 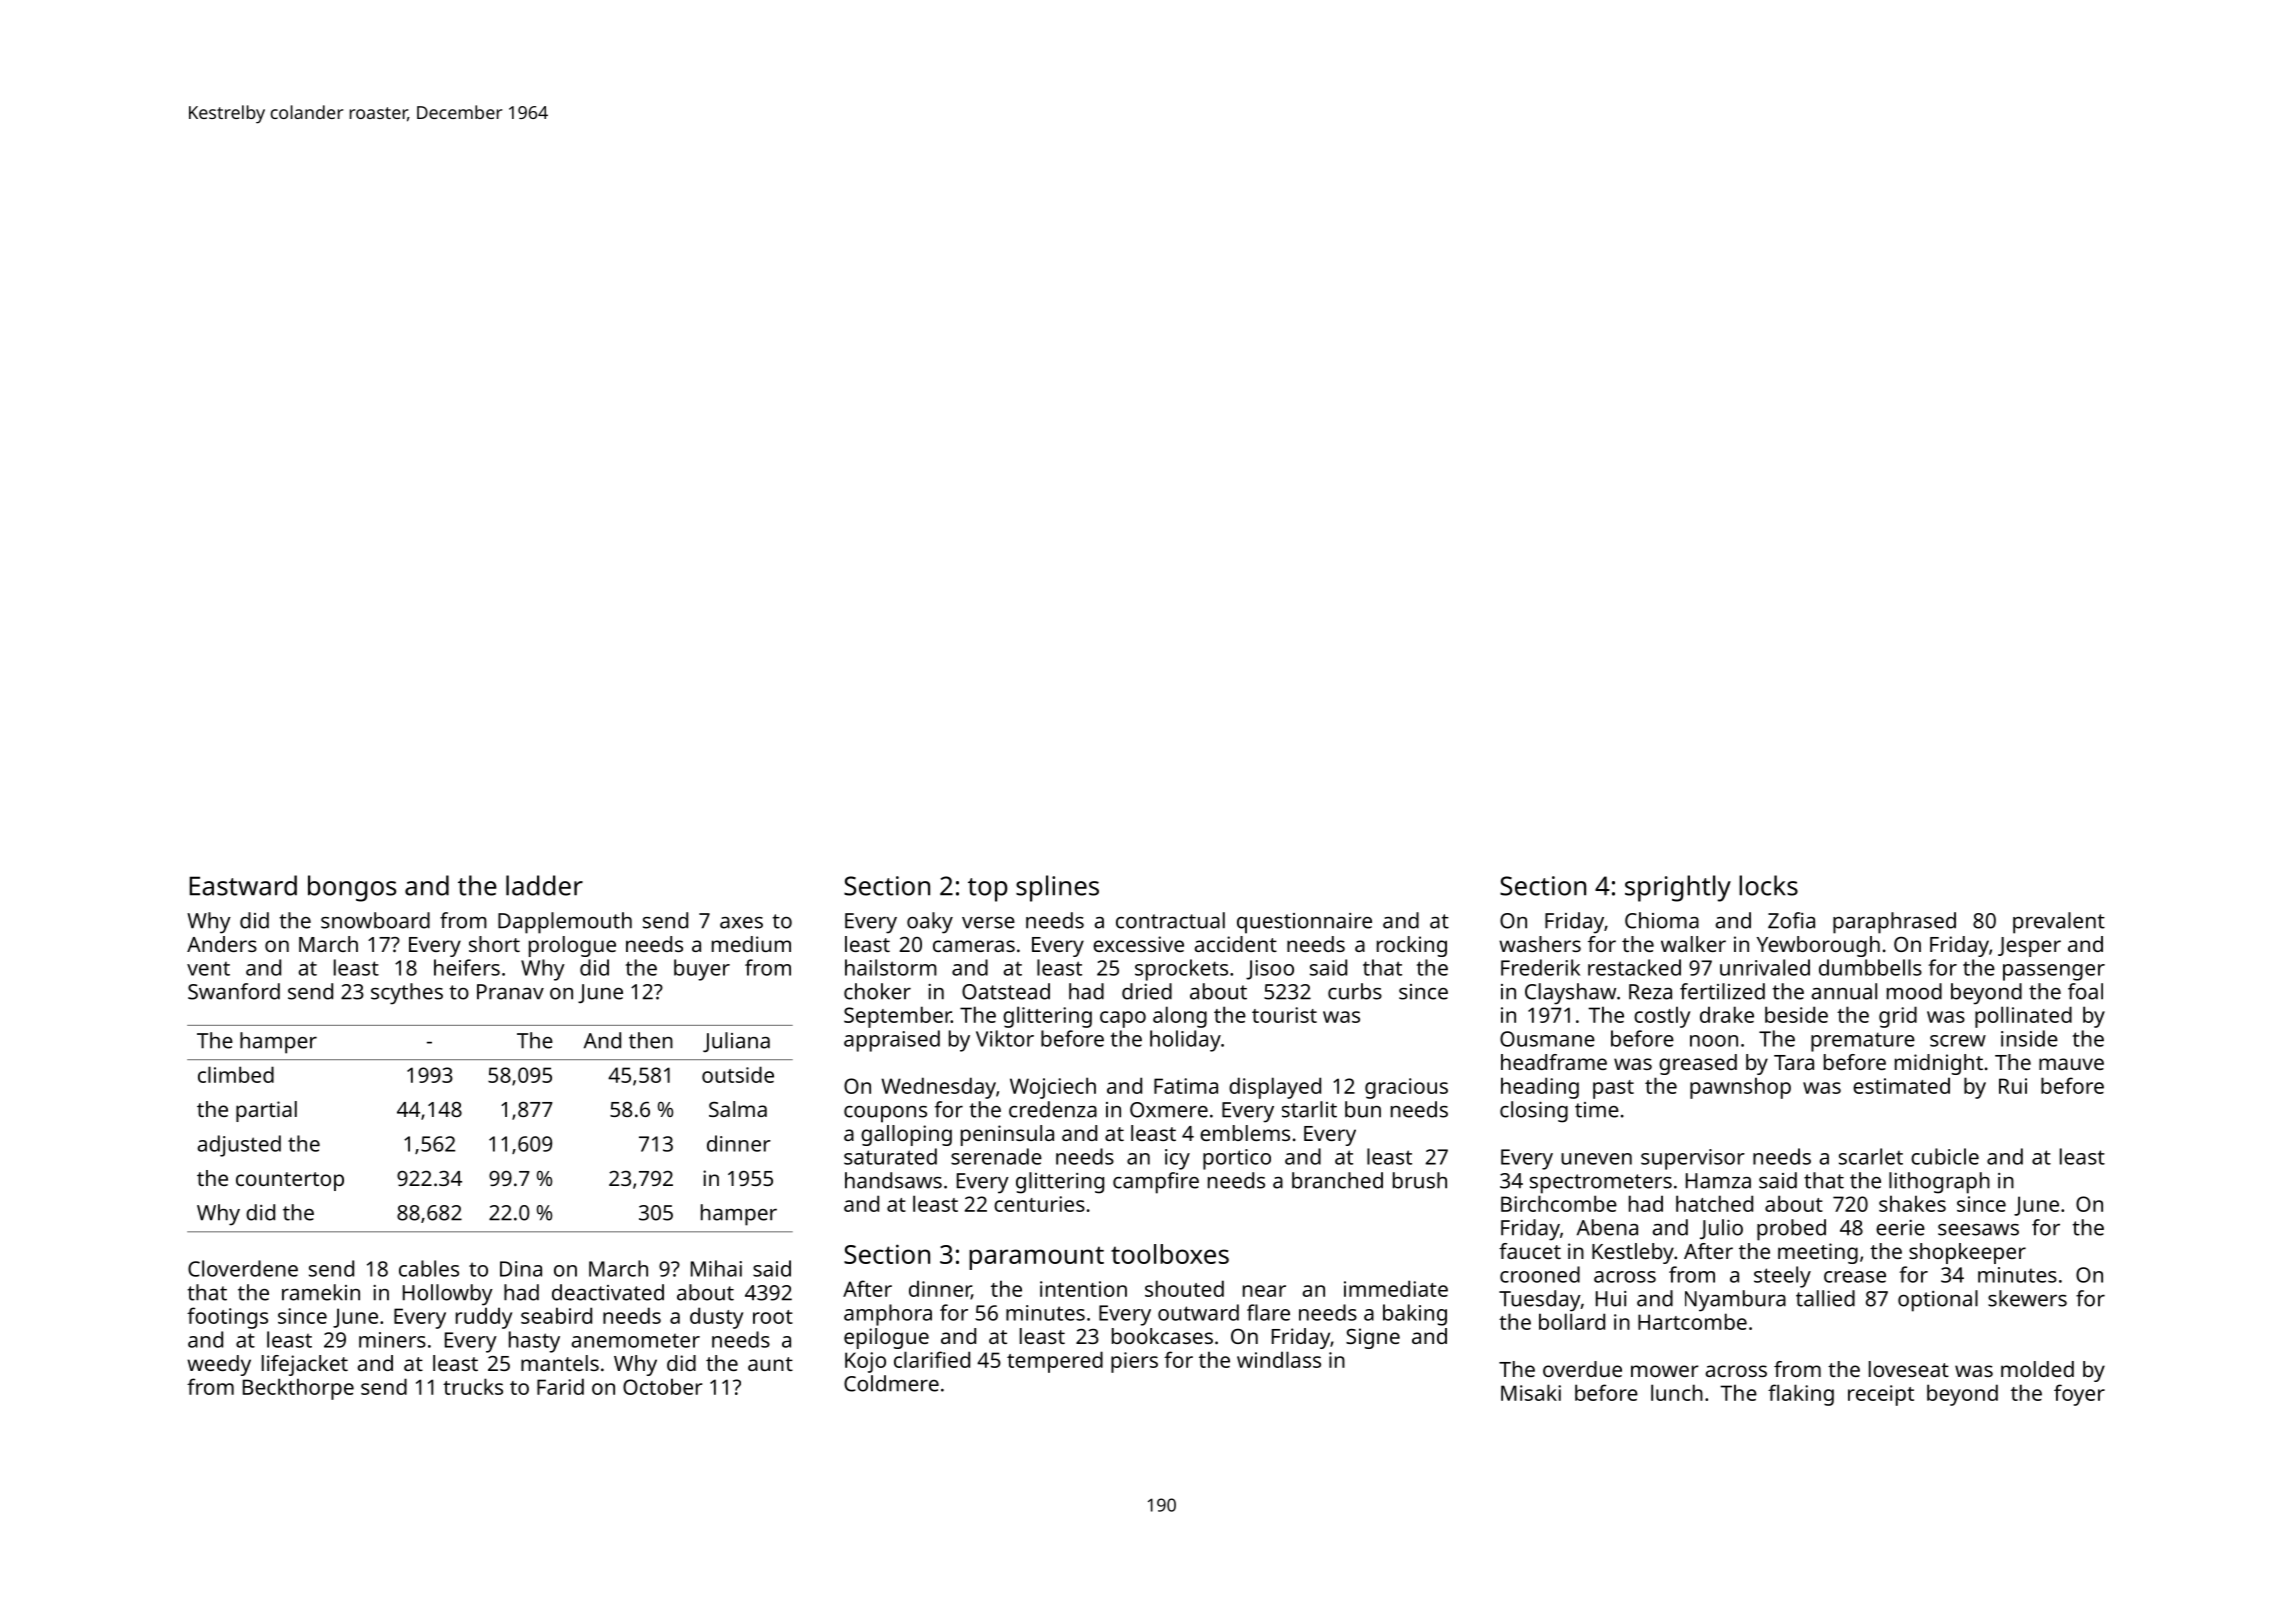 I want to click on handsaws, so click(x=893, y=1180).
